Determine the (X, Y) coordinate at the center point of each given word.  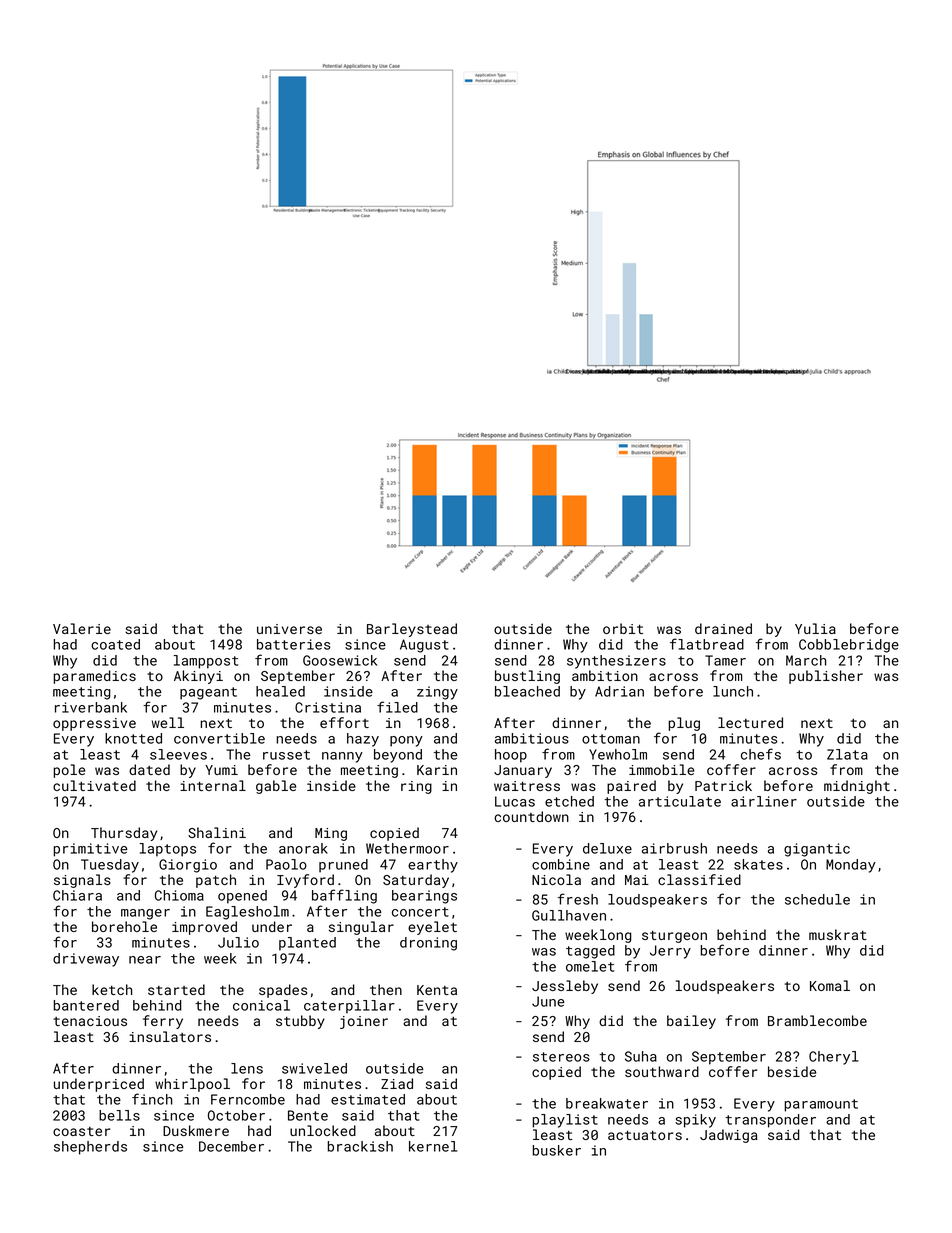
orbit (623, 628)
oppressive (94, 724)
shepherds (90, 1148)
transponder (770, 1121)
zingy (437, 693)
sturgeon (674, 937)
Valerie (82, 628)
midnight (857, 787)
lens (247, 1068)
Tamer (725, 660)
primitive (90, 850)
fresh (578, 899)
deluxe (607, 848)
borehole (124, 926)
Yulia (815, 628)
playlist (565, 1121)
